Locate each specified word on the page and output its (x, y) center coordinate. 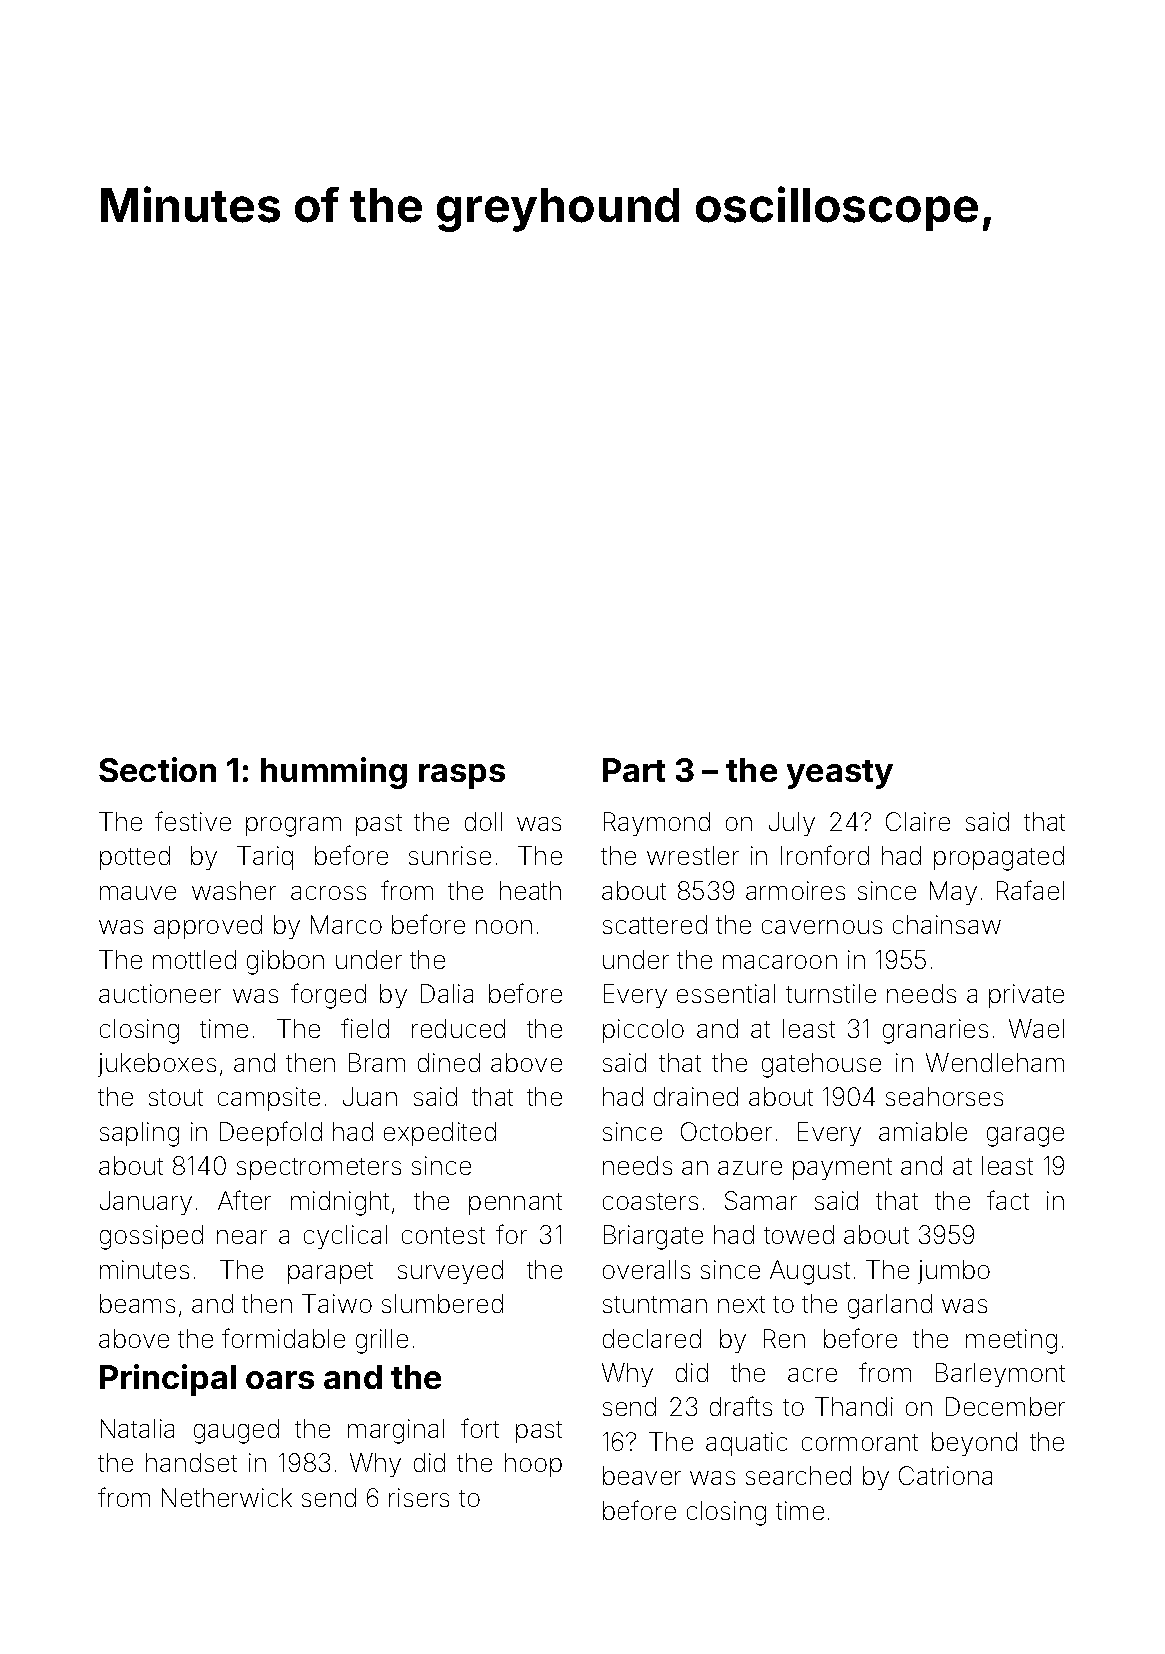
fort (480, 1428)
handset (191, 1462)
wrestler (693, 855)
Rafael (1030, 890)
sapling (139, 1134)
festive (193, 821)
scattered (655, 924)
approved (208, 927)
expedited (440, 1134)
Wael (1036, 1028)
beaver (642, 1475)
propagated (999, 858)
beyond (974, 1444)
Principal (168, 1380)
